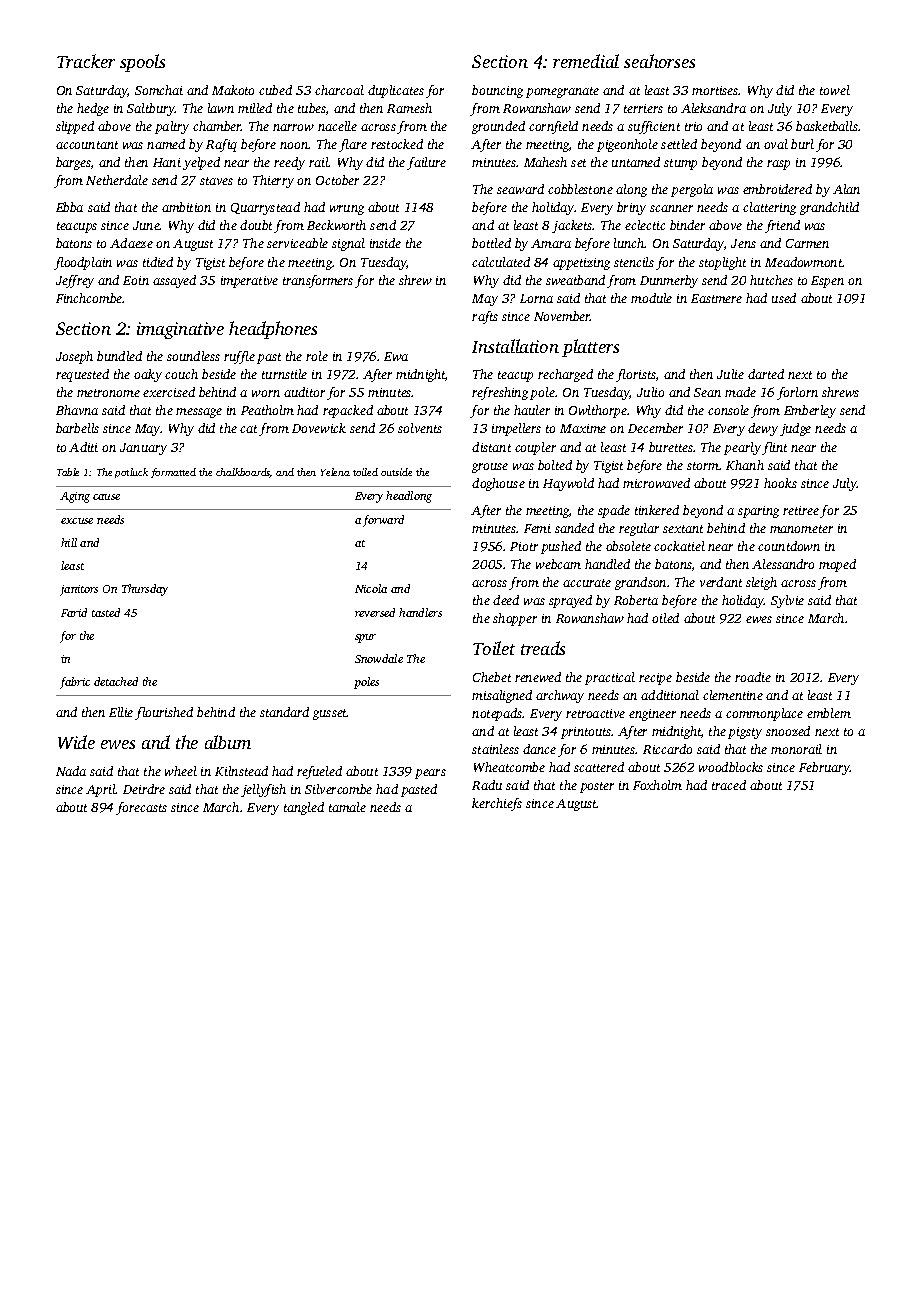 Image resolution: width=924 pixels, height=1308 pixels. What do you see at coordinates (485, 317) in the image?
I see `rafts` at bounding box center [485, 317].
